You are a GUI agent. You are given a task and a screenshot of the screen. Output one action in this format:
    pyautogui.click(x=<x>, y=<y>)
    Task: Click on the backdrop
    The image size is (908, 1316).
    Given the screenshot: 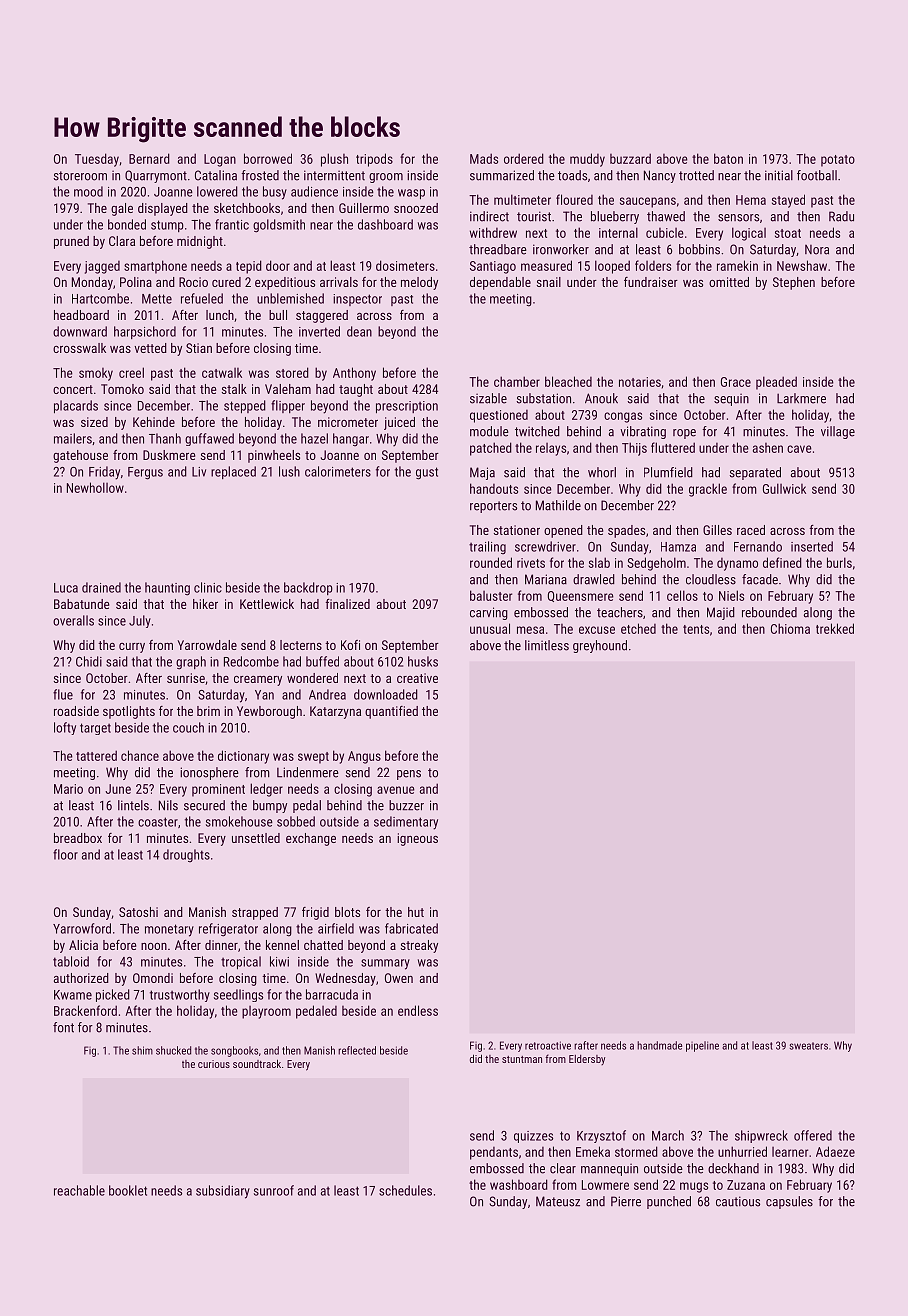 What is the action you would take?
    pyautogui.click(x=308, y=588)
